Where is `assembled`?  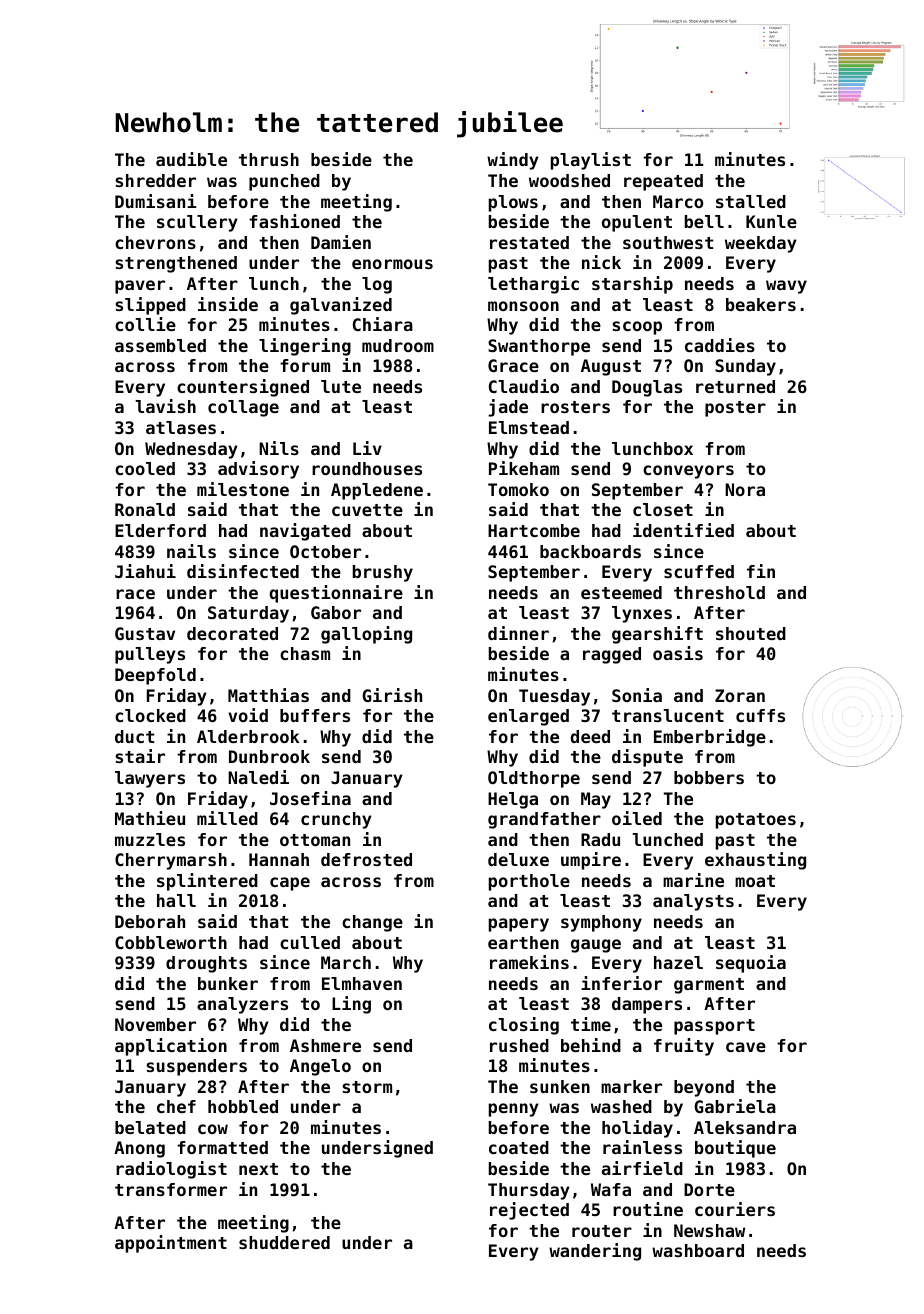
assembled is located at coordinates (160, 345).
